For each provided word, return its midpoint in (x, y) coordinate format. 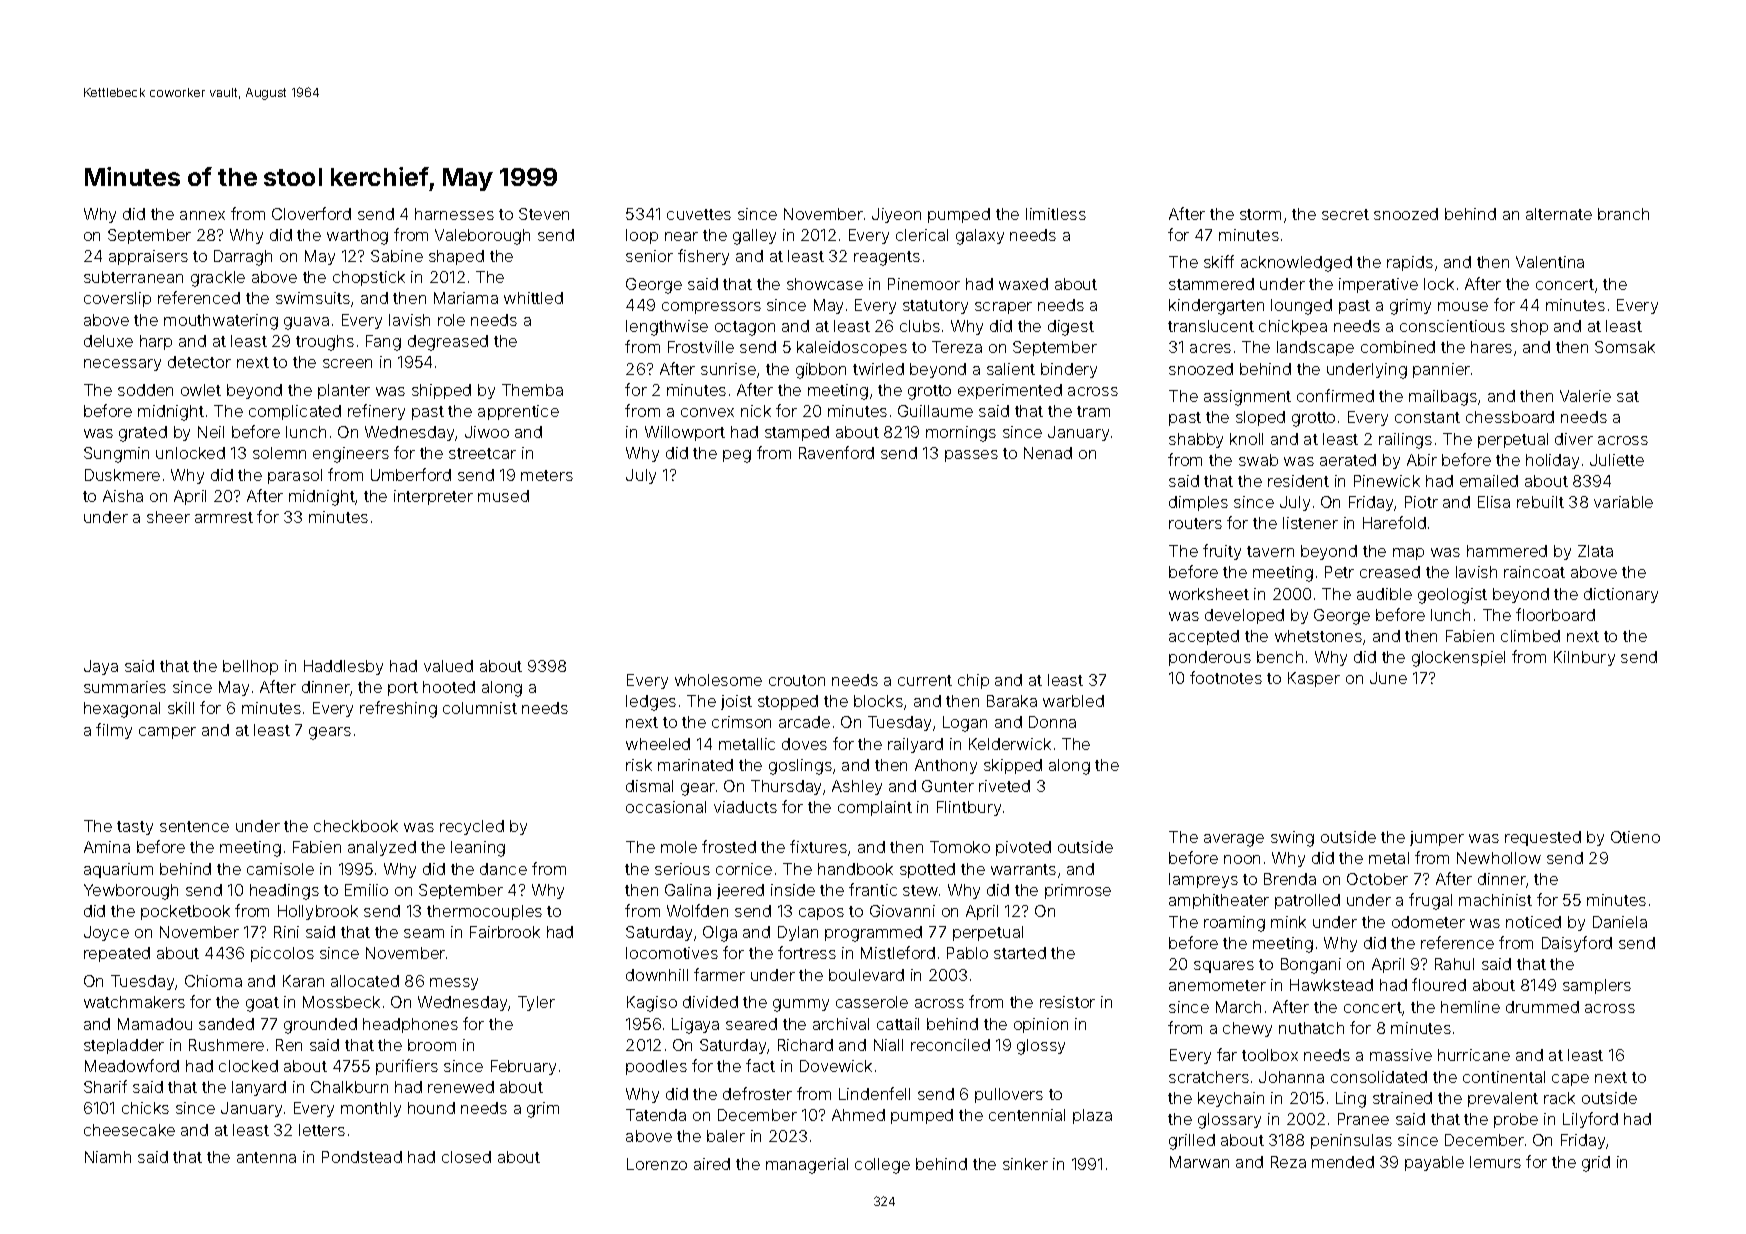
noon (1242, 859)
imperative (1378, 285)
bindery (1069, 370)
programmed (873, 934)
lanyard (259, 1088)
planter (344, 391)
